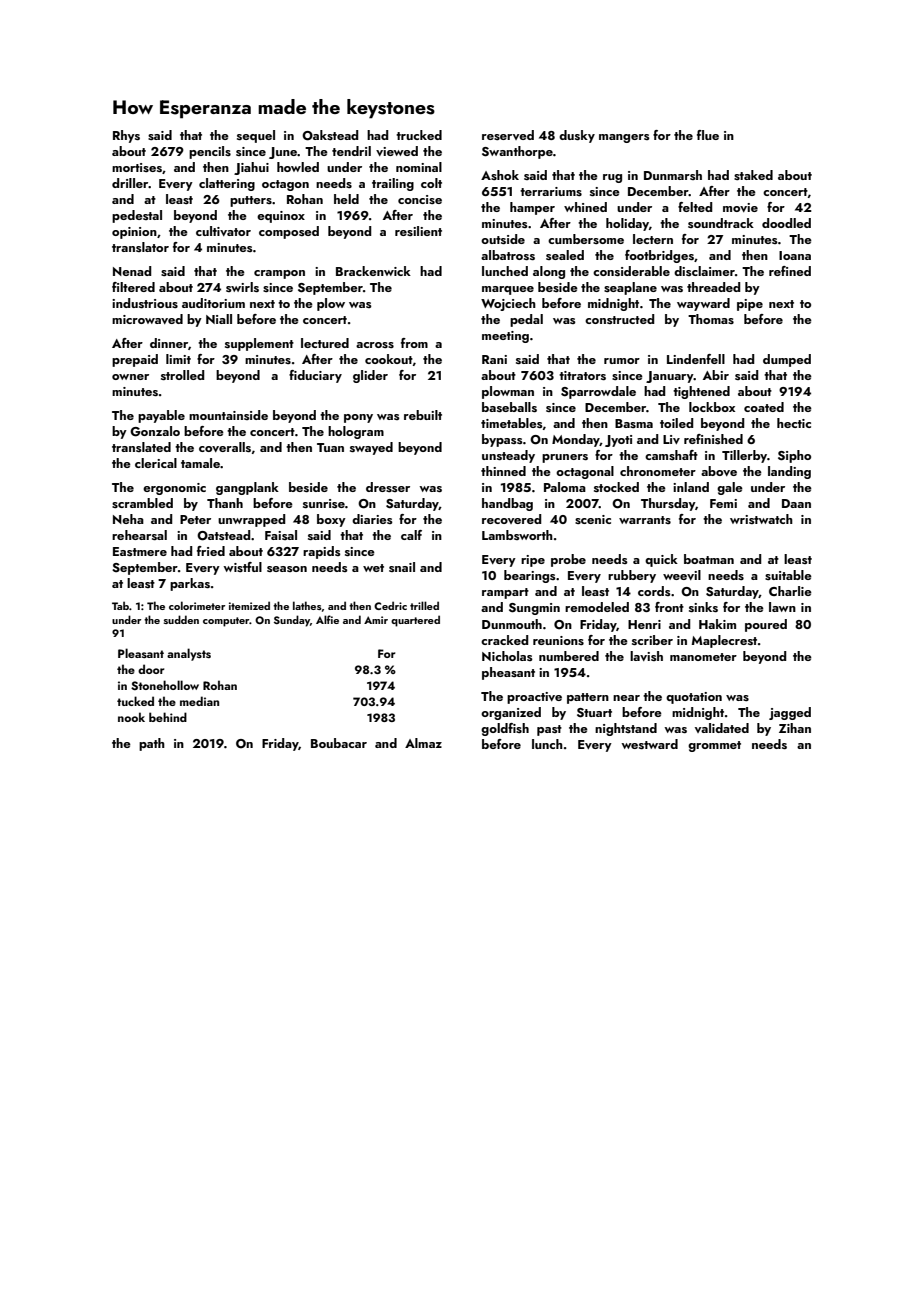  I want to click on wistful, so click(242, 567).
